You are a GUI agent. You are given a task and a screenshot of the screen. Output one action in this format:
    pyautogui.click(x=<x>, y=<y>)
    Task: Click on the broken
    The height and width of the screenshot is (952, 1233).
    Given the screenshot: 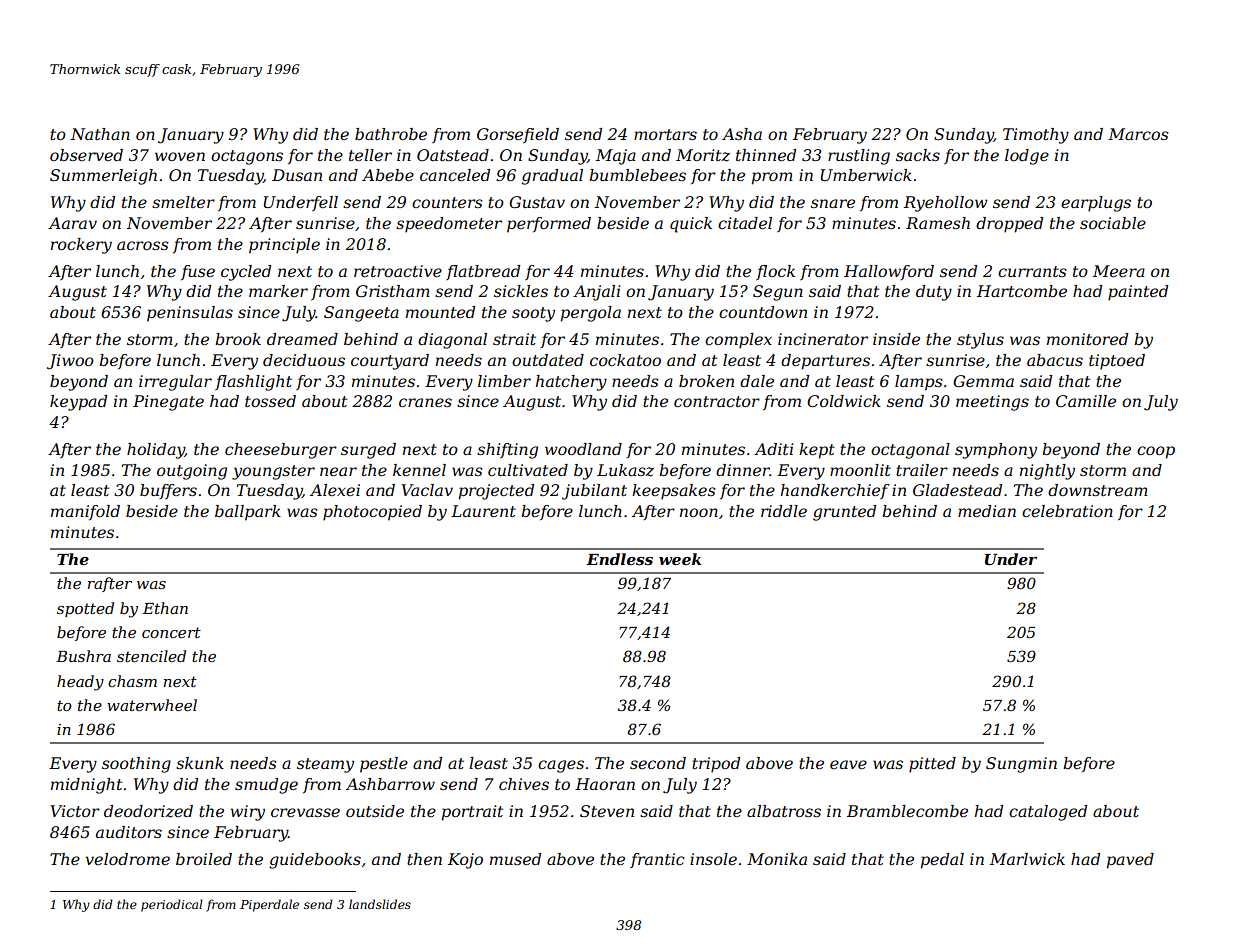 What is the action you would take?
    pyautogui.click(x=706, y=381)
